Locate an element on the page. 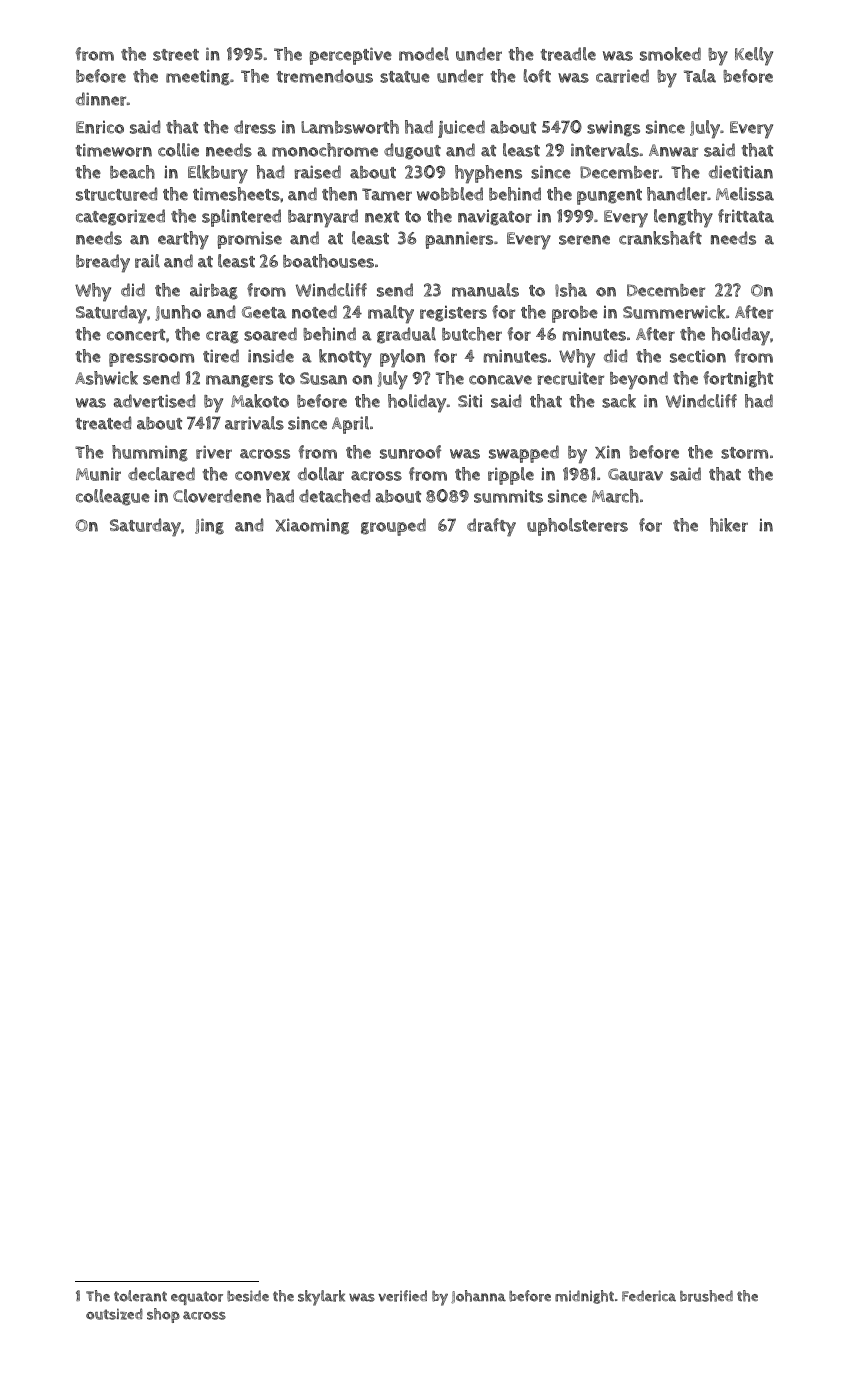 Image resolution: width=849 pixels, height=1400 pixels. grouped is located at coordinates (393, 527).
